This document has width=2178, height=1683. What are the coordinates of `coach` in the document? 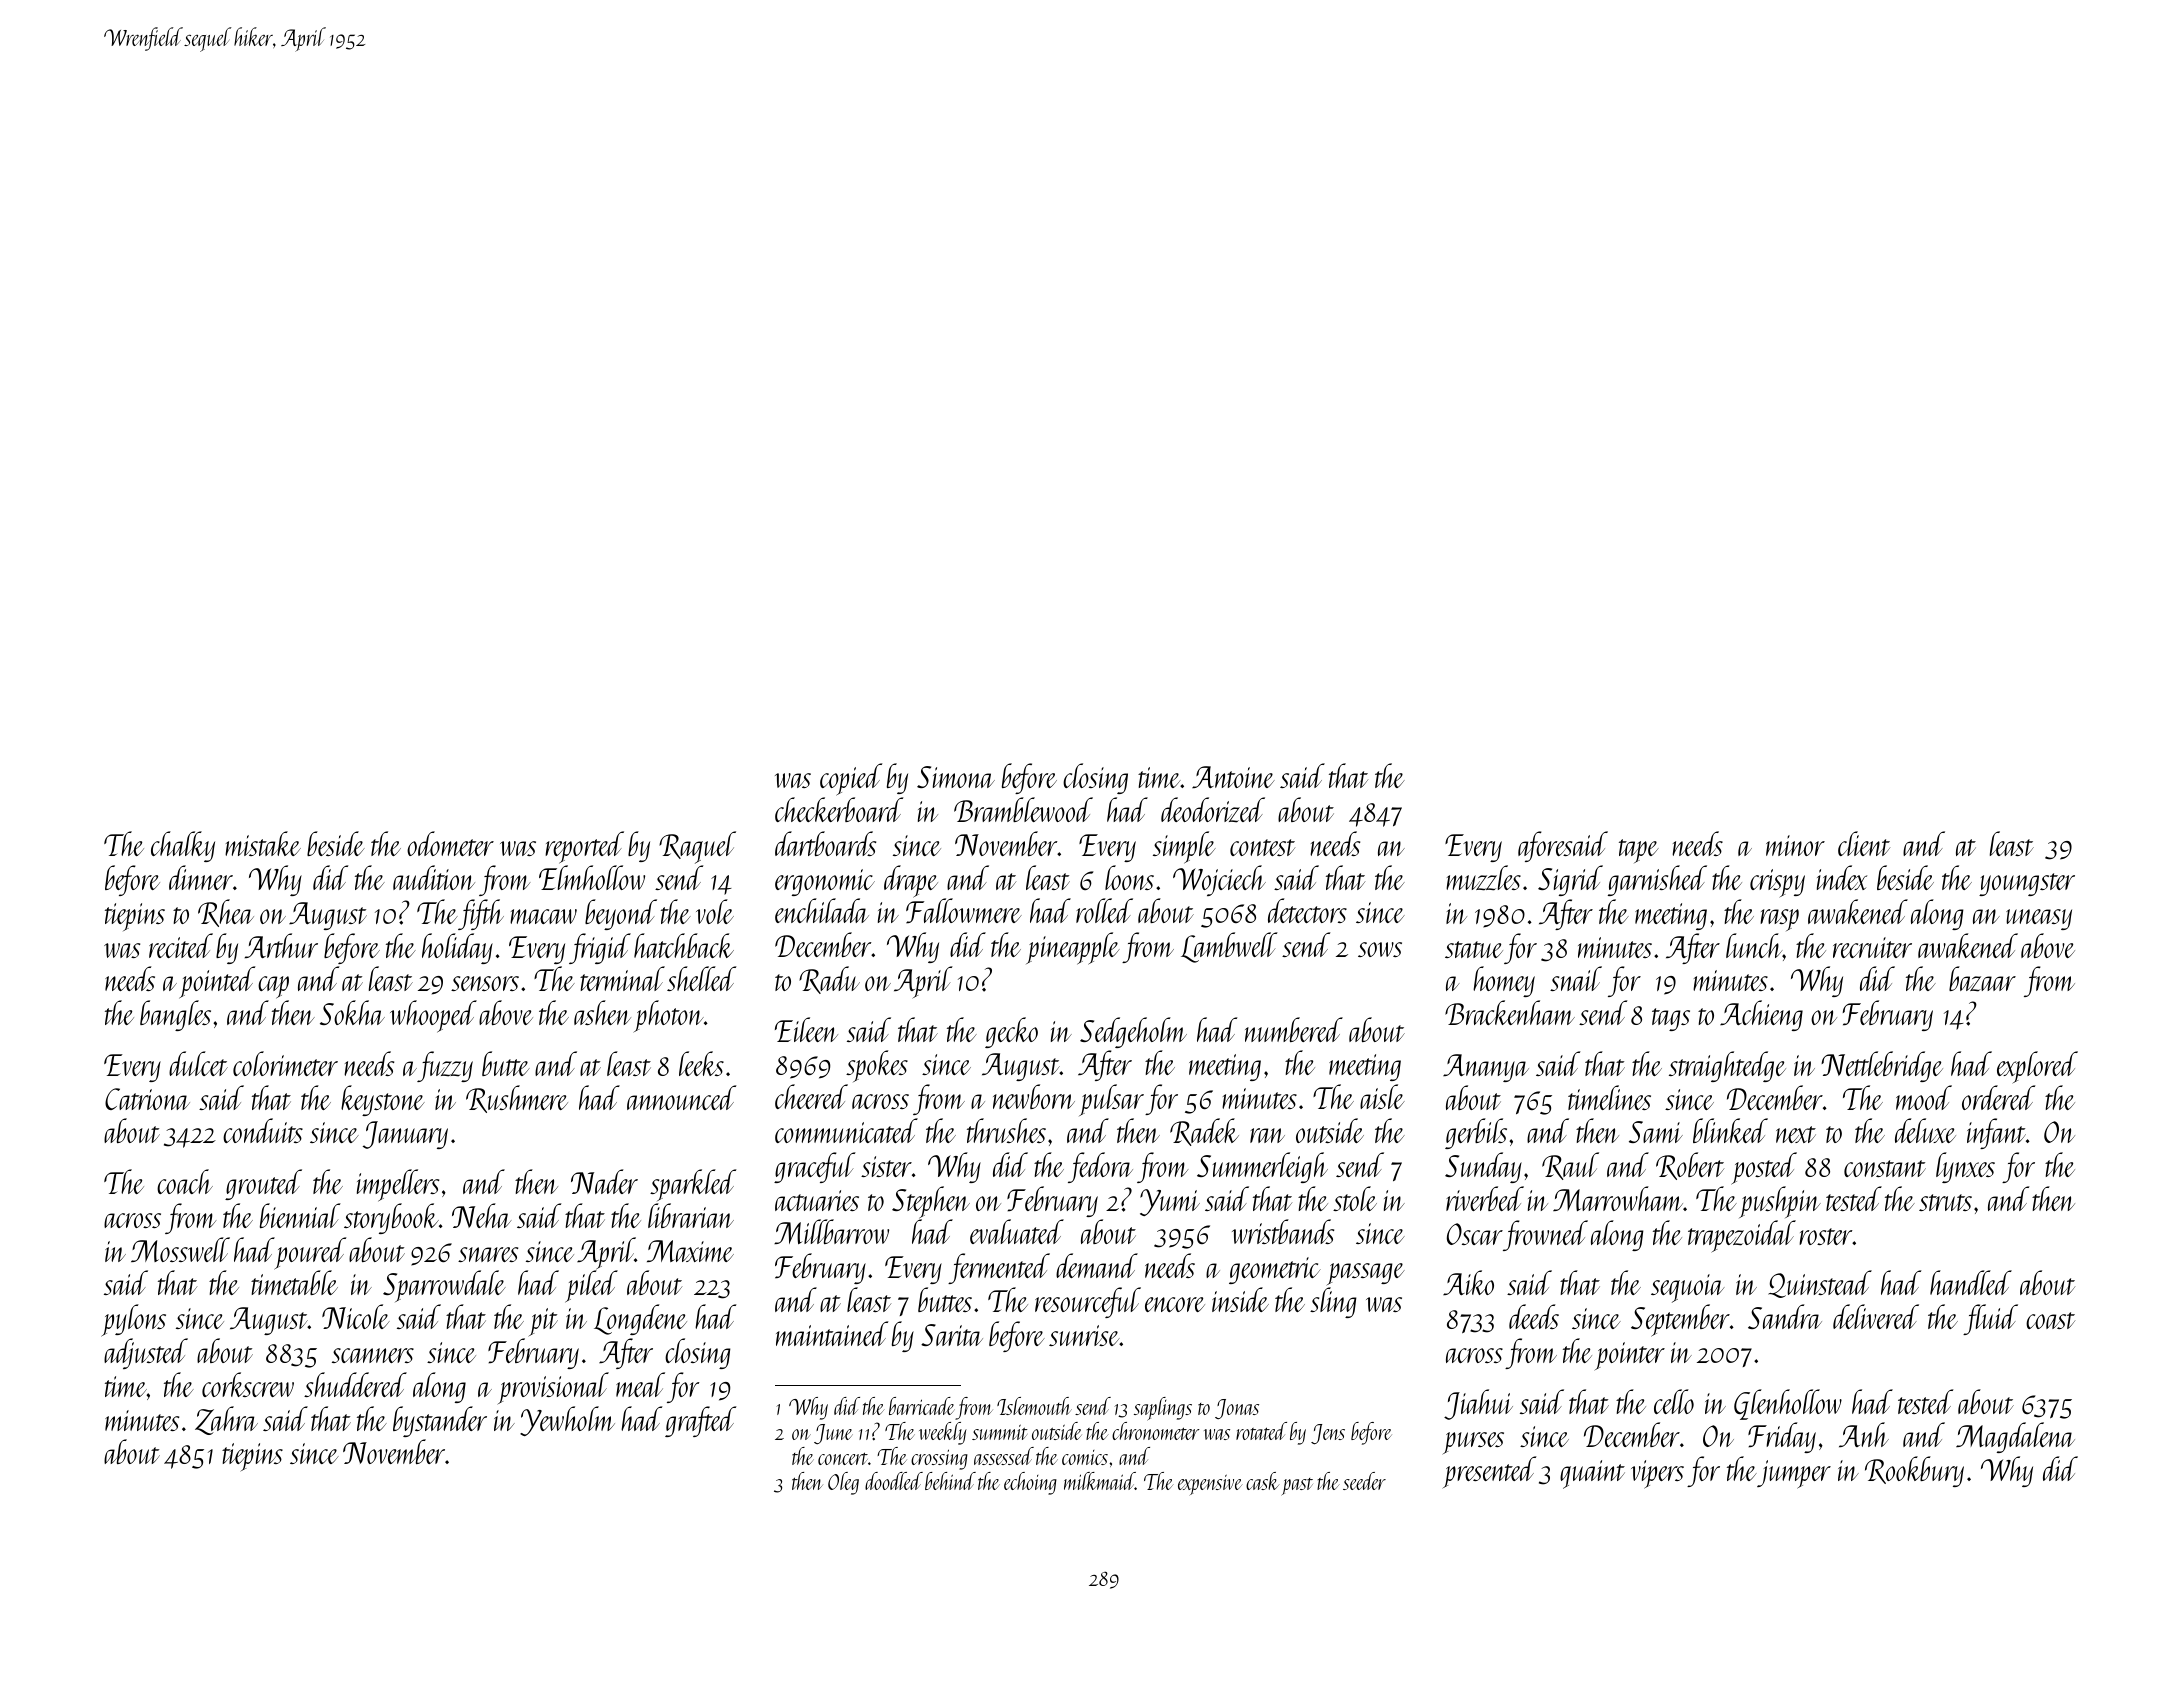 It's located at (185, 1181).
